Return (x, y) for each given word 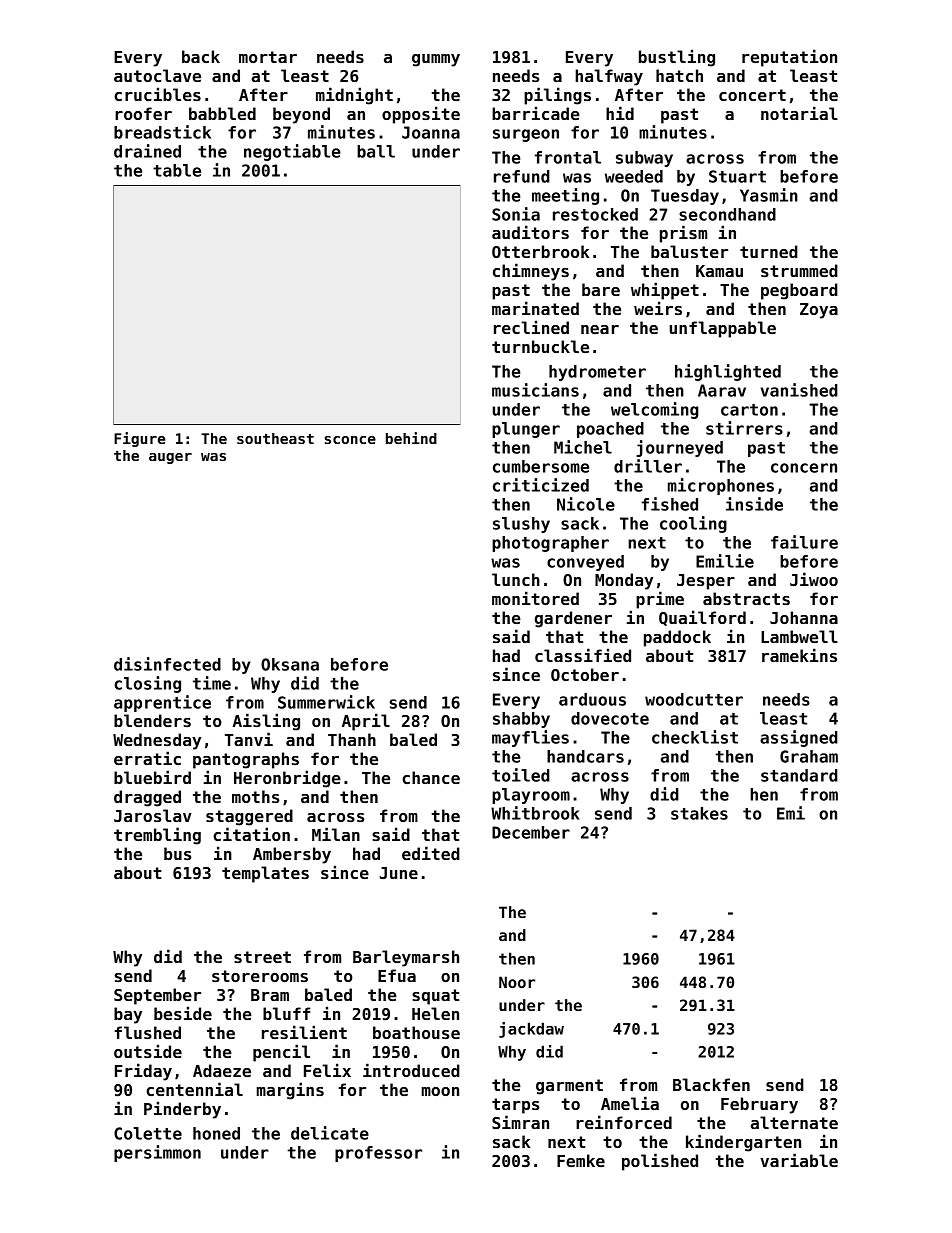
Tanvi (249, 739)
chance (431, 777)
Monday (624, 581)
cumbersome (541, 466)
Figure (140, 439)
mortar (268, 57)
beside (183, 1013)
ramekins (799, 655)
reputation (789, 58)
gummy (436, 60)
